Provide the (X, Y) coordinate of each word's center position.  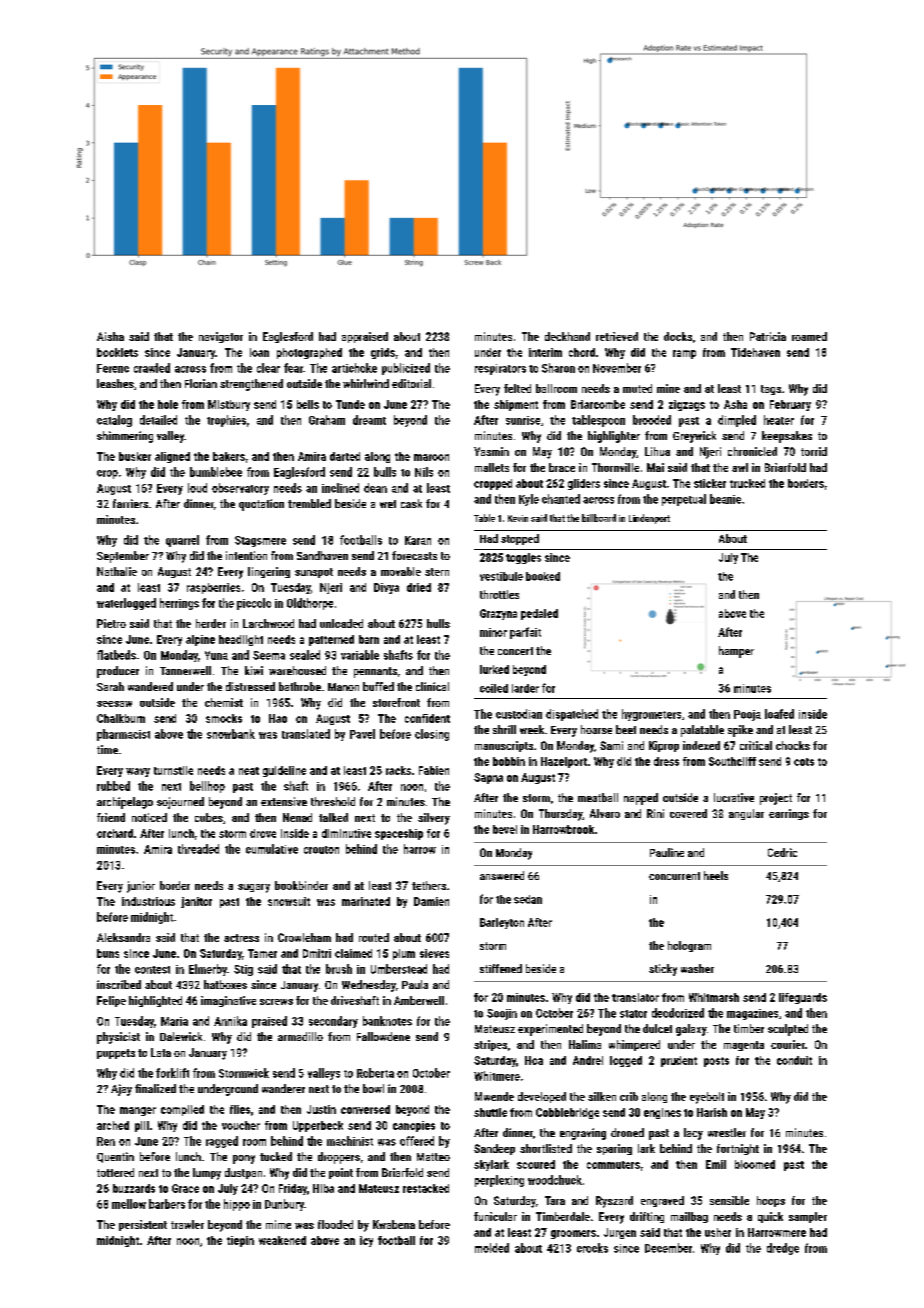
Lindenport (649, 519)
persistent (143, 1225)
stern (437, 572)
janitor (196, 902)
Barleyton (502, 923)
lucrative (734, 797)
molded (492, 1248)
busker (135, 456)
